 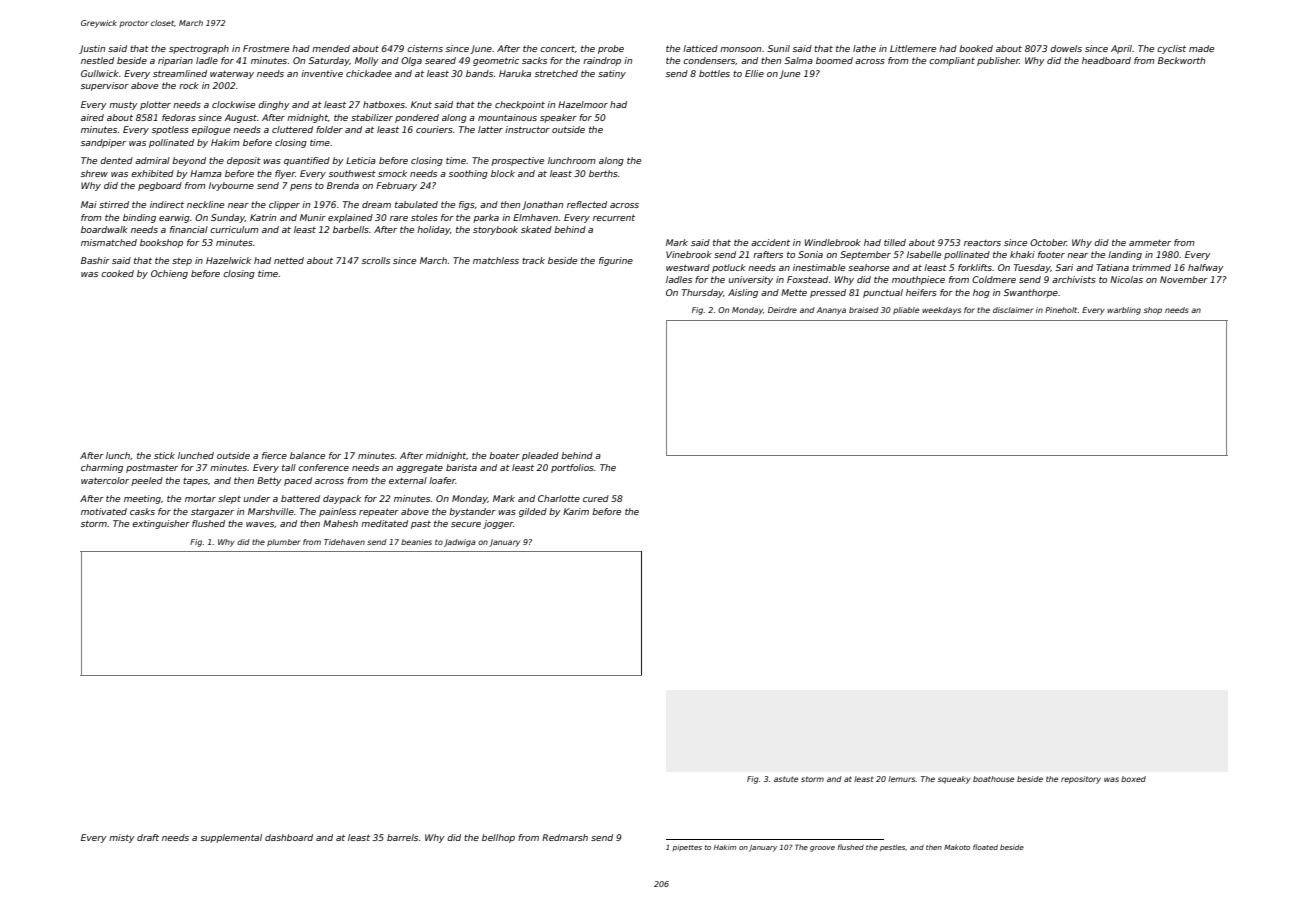 What do you see at coordinates (831, 311) in the image?
I see `Ananya` at bounding box center [831, 311].
